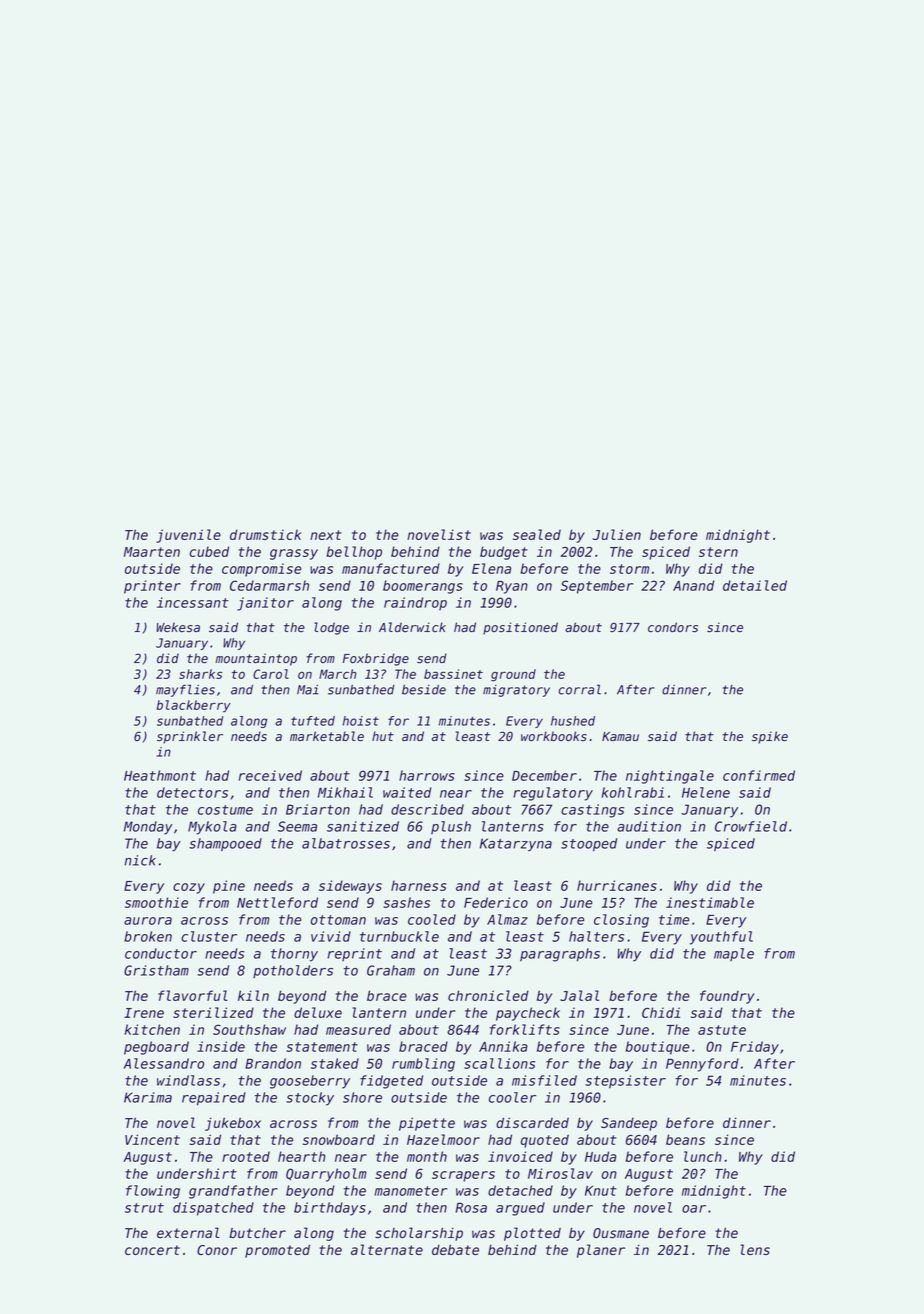  I want to click on Conor, so click(217, 1250).
